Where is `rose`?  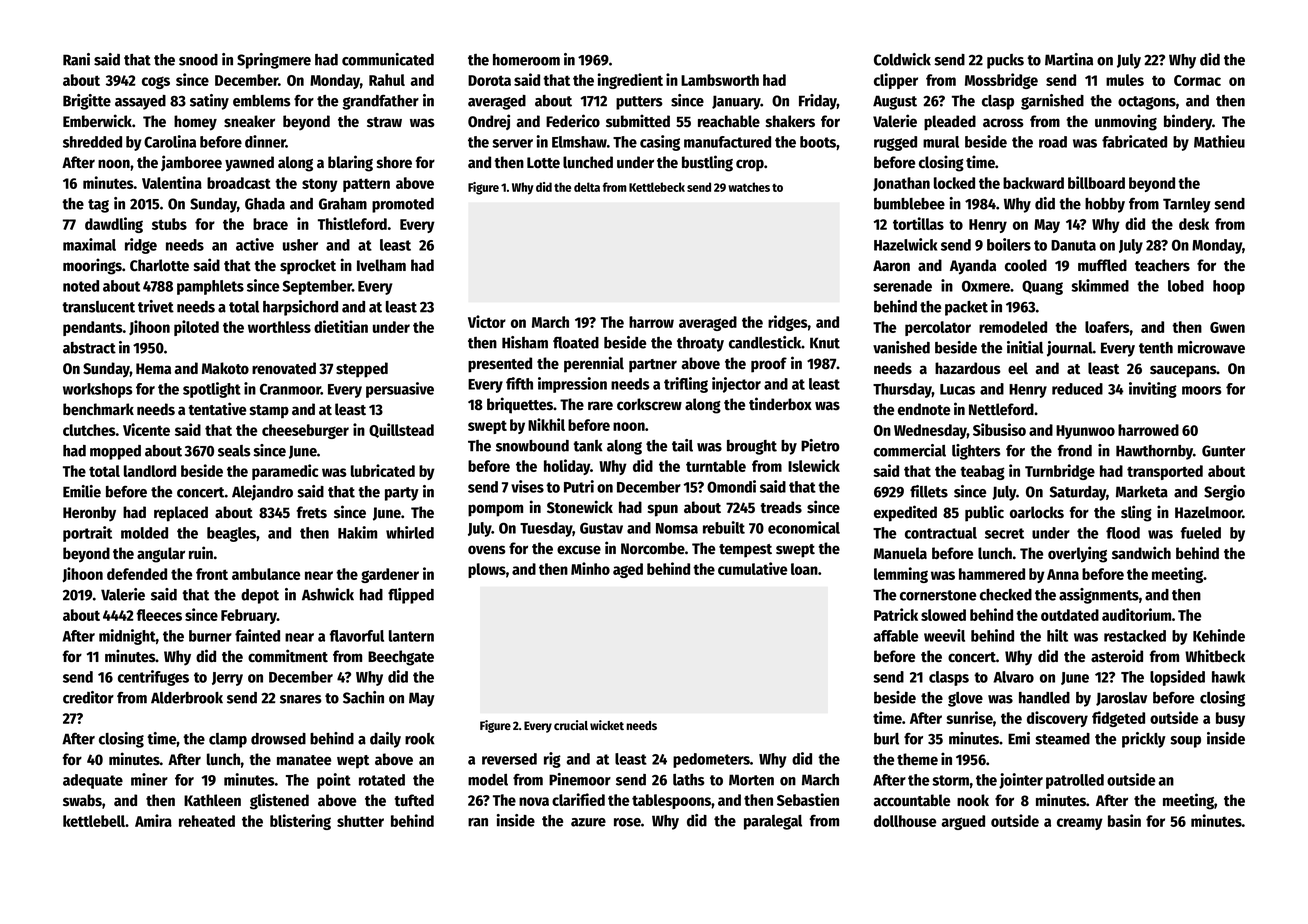
rose is located at coordinates (627, 822).
